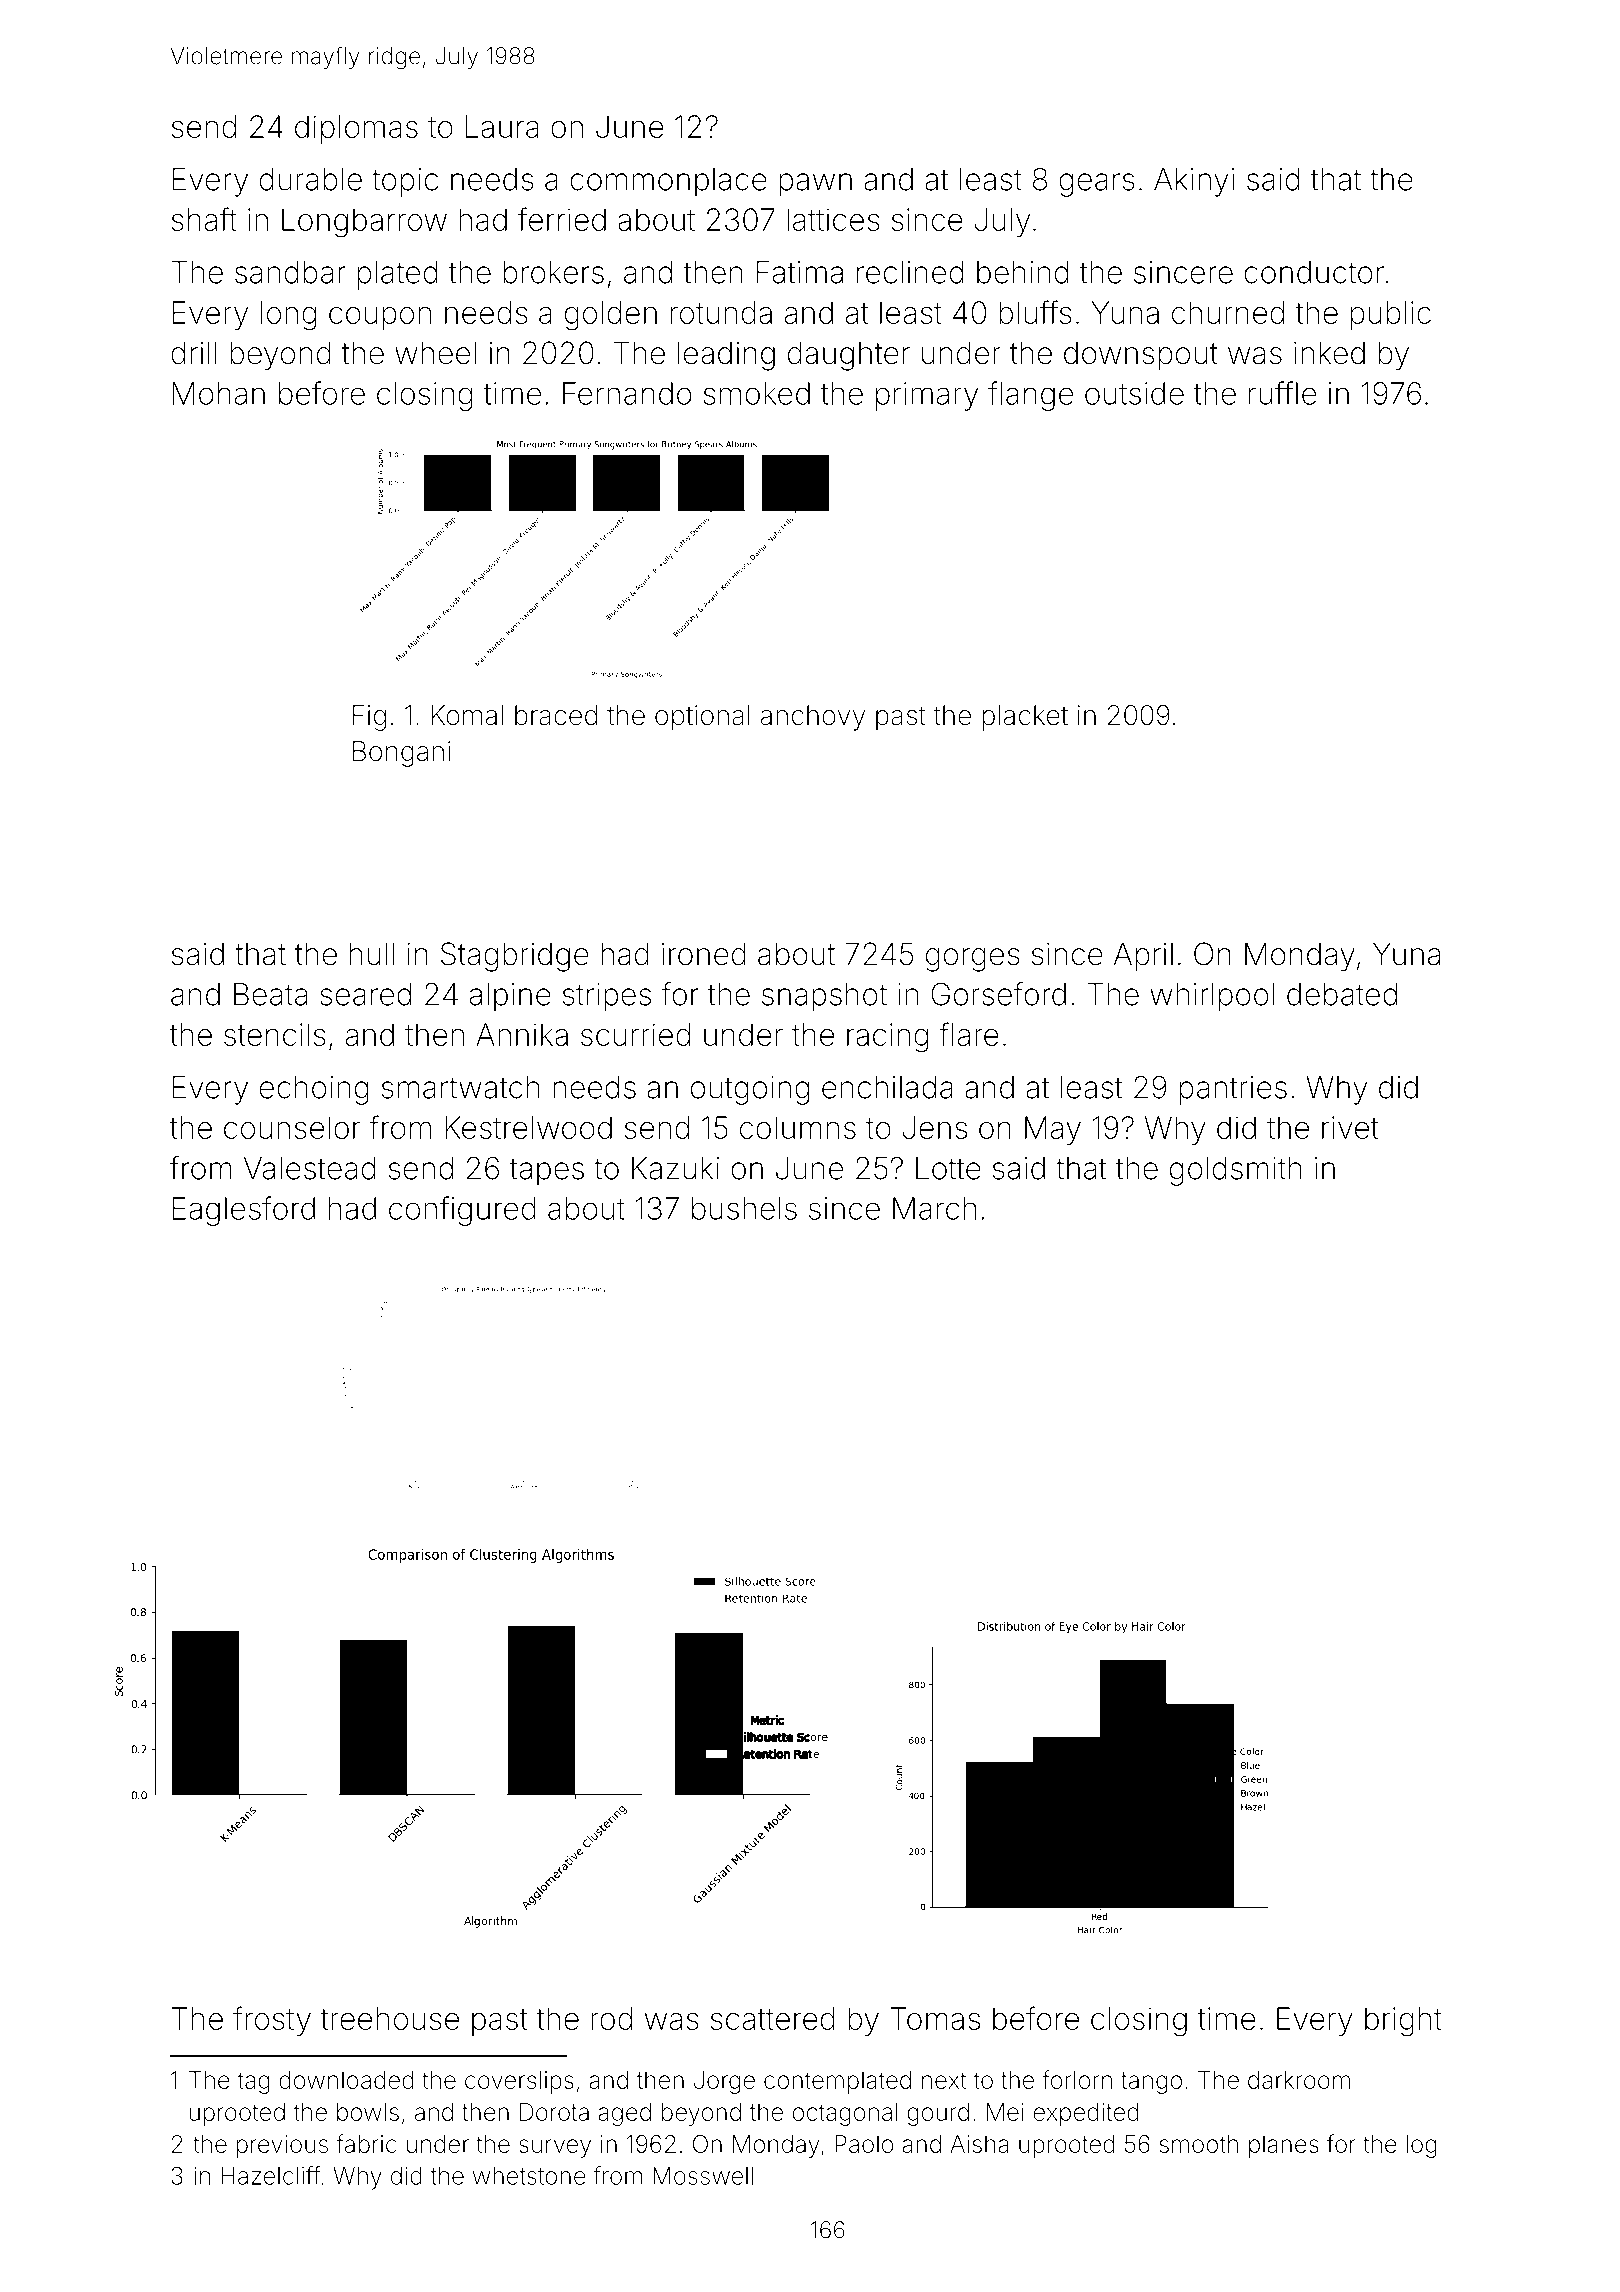  What do you see at coordinates (502, 126) in the image?
I see `Laura` at bounding box center [502, 126].
